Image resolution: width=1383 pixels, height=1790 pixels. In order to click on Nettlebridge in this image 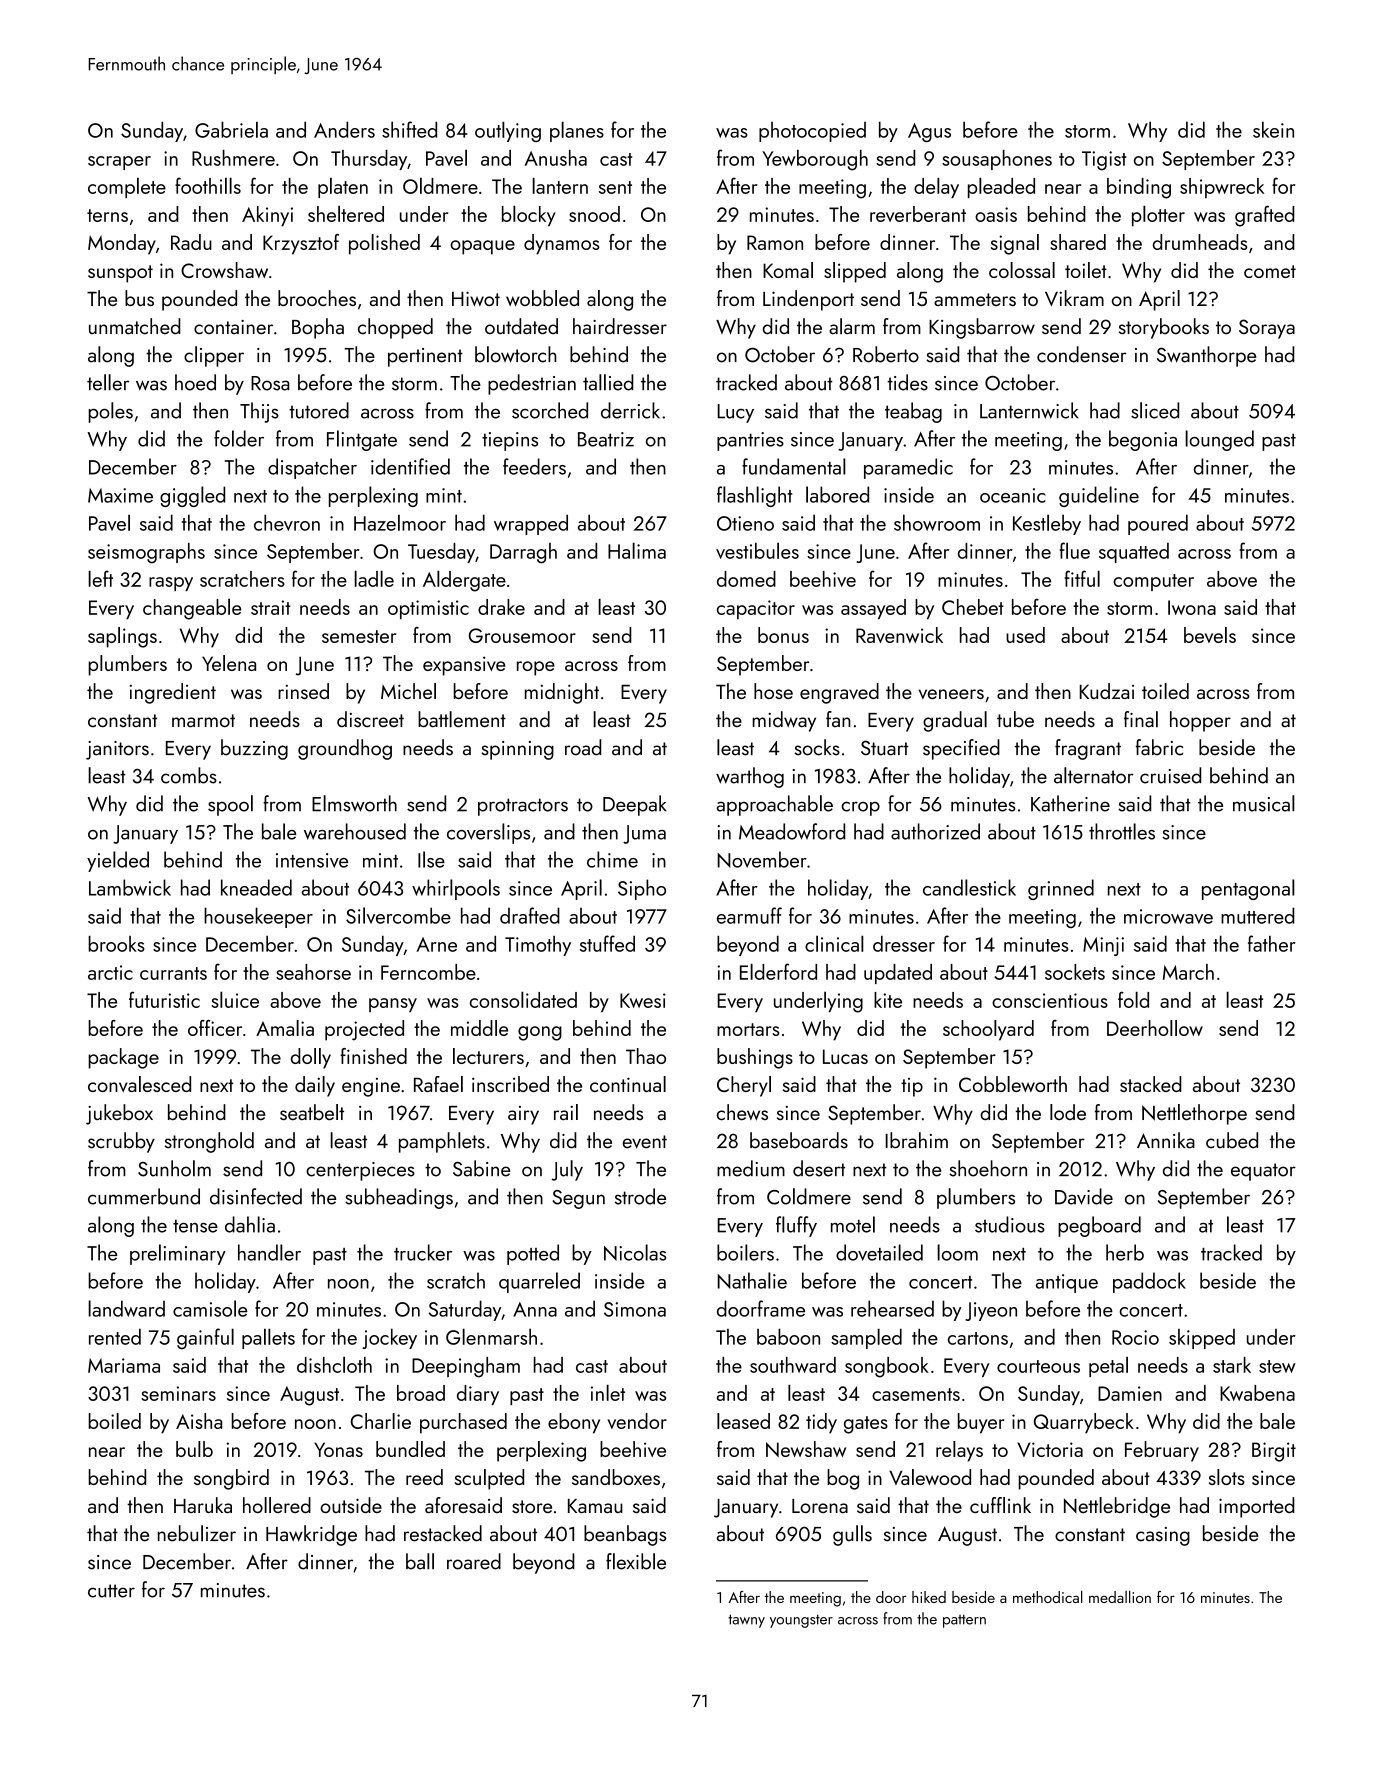, I will do `click(1117, 1507)`.
